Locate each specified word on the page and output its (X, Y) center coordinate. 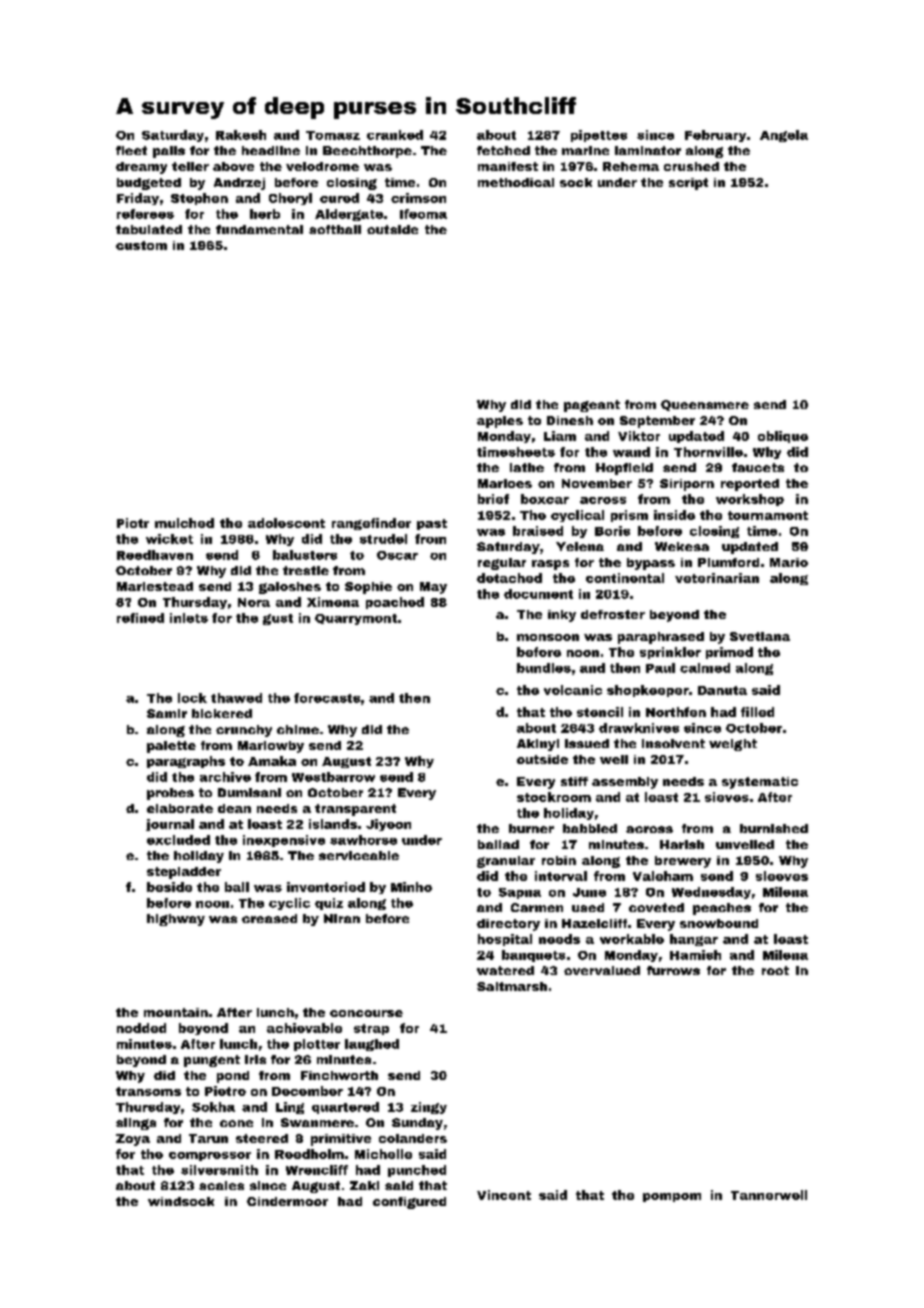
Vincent (504, 1195)
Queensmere (705, 405)
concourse (366, 1013)
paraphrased (661, 638)
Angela (784, 136)
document (538, 594)
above (233, 166)
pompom (672, 1197)
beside (169, 887)
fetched (503, 150)
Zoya (133, 1140)
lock (192, 698)
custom (141, 245)
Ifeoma (423, 214)
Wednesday (711, 893)
